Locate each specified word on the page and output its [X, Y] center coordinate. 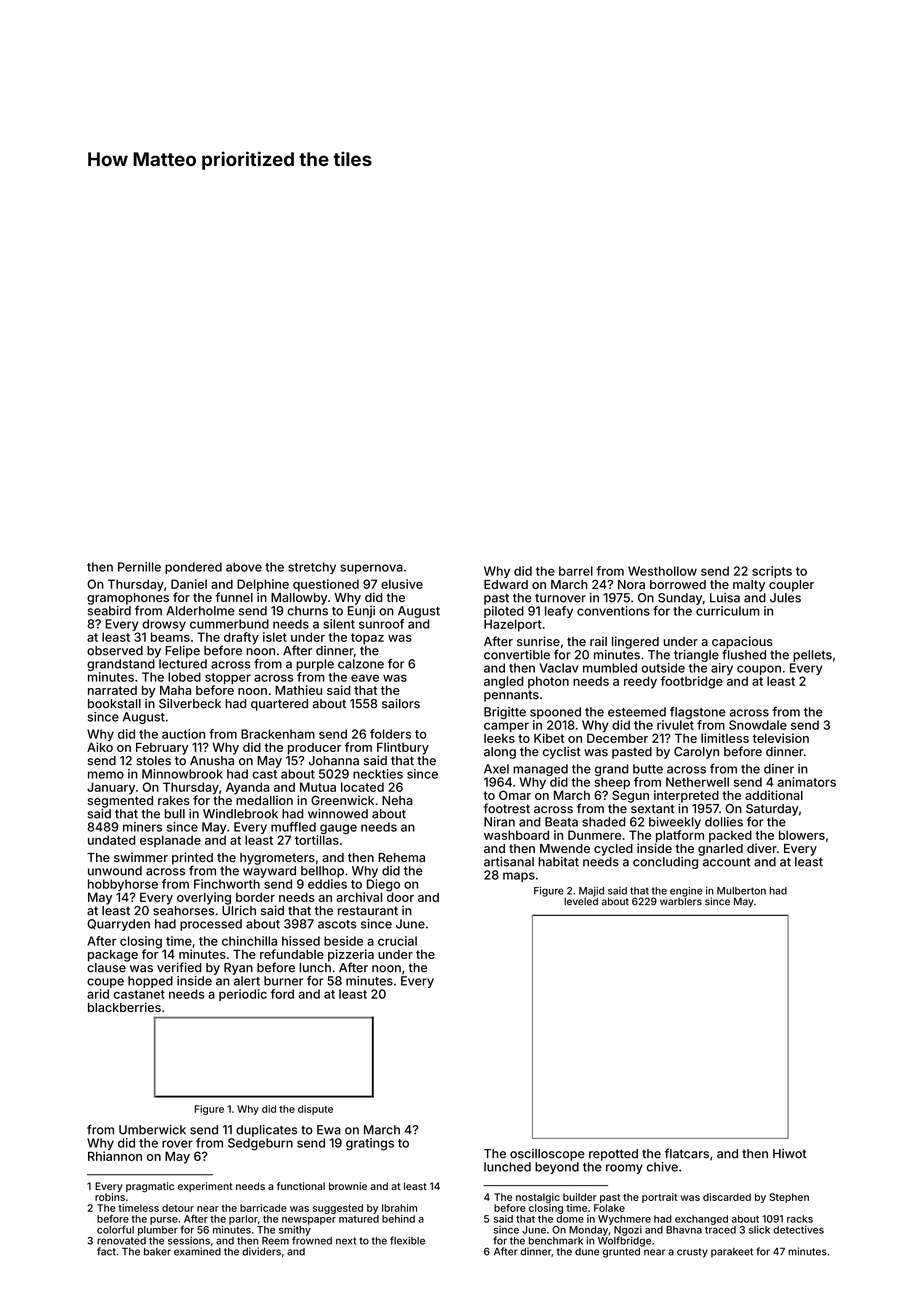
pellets [812, 656]
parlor [243, 1220]
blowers [802, 835]
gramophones [128, 599]
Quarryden [118, 925]
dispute [315, 1110]
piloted [504, 612]
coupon [759, 670]
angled [503, 682]
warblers [681, 902]
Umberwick [152, 1130]
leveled [581, 902]
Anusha [212, 761]
